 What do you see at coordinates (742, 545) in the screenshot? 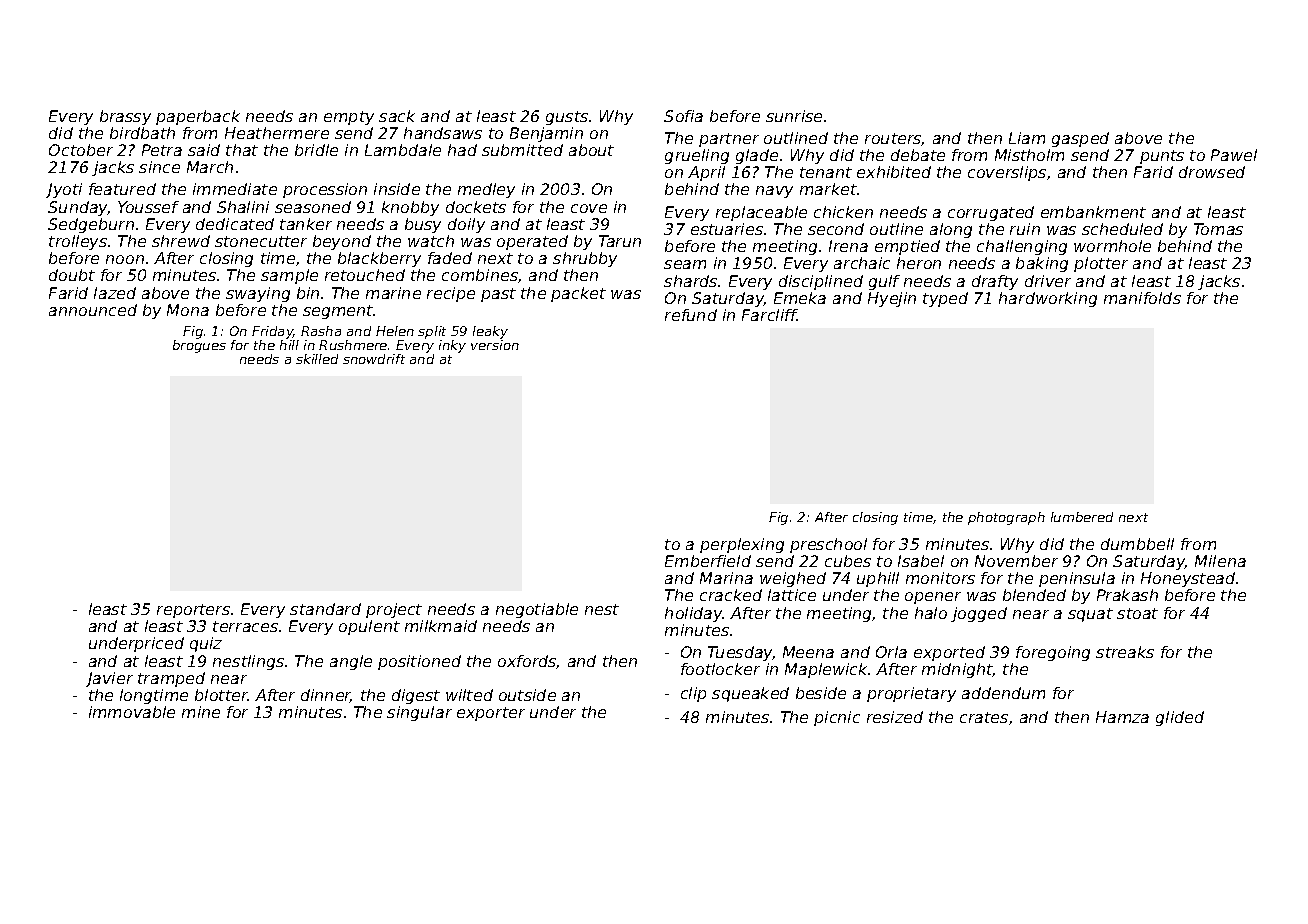
I see `perplexing` at bounding box center [742, 545].
